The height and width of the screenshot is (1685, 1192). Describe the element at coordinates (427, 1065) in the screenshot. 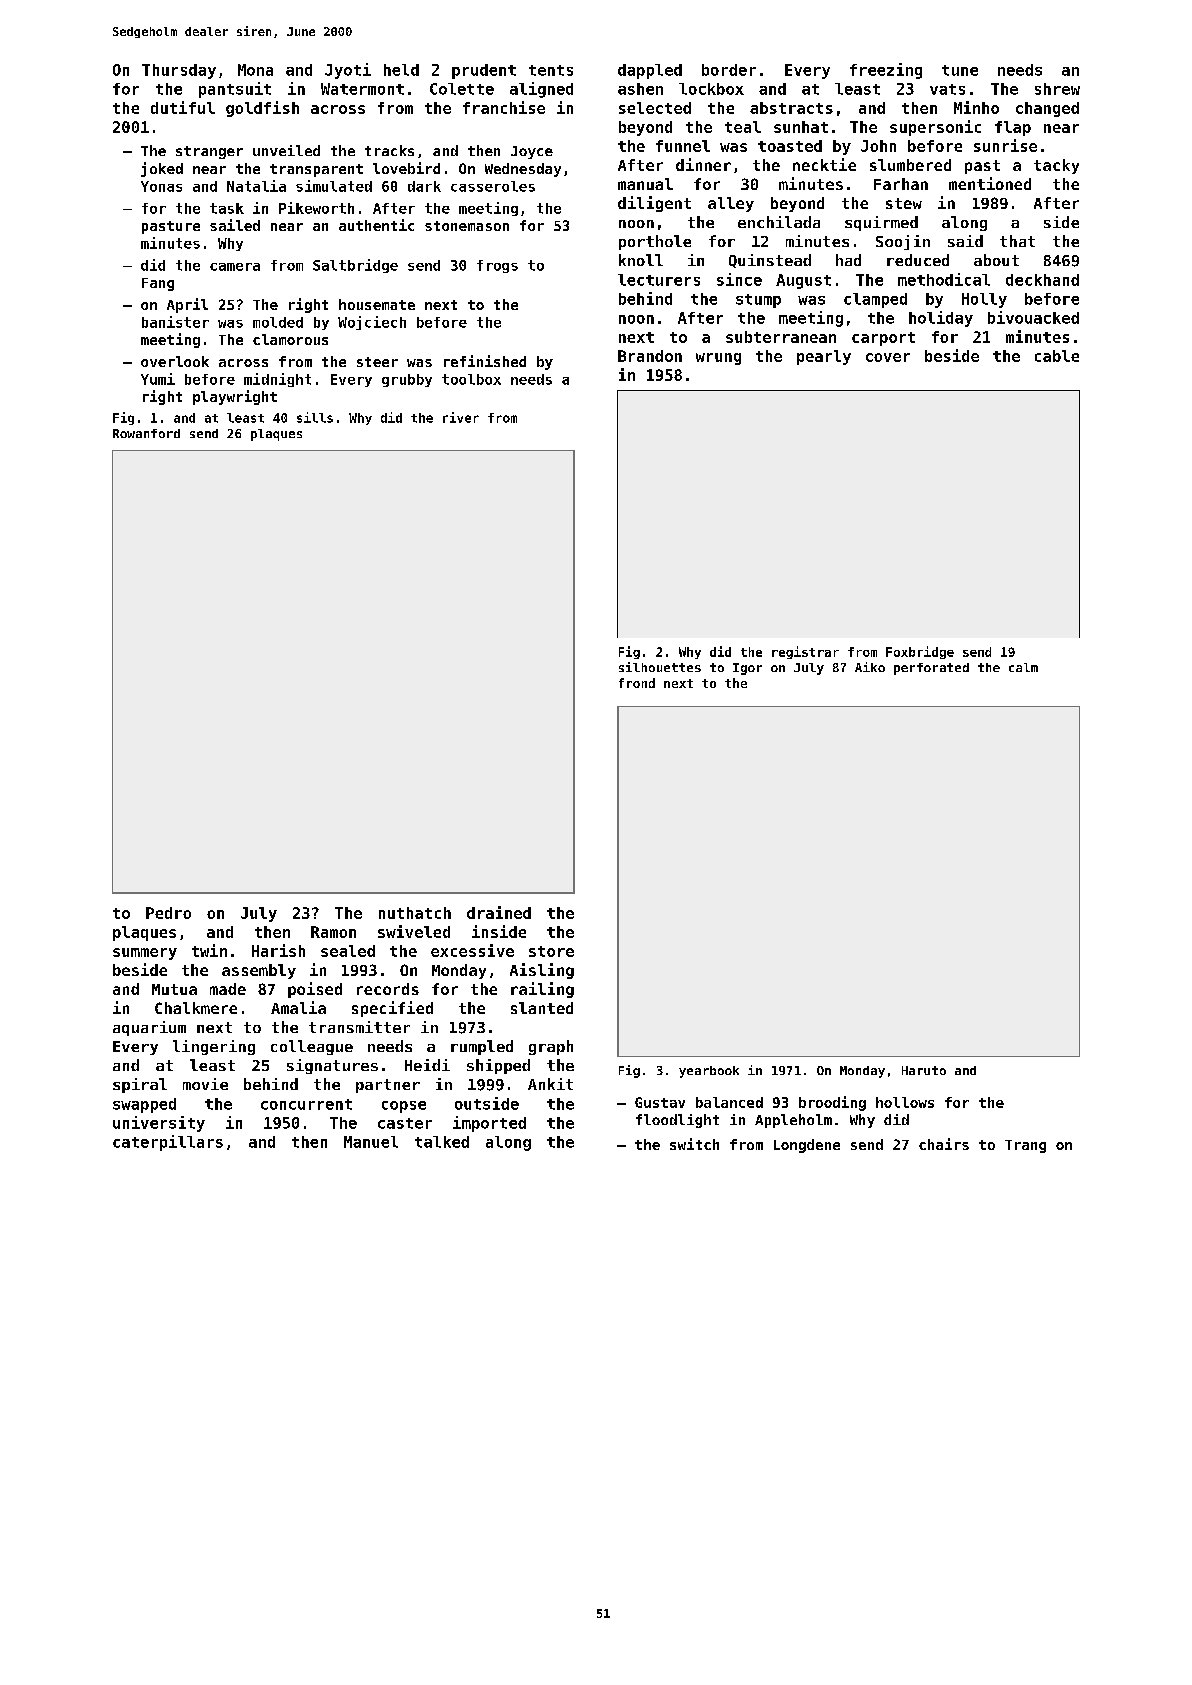

I see `Heidi` at that location.
